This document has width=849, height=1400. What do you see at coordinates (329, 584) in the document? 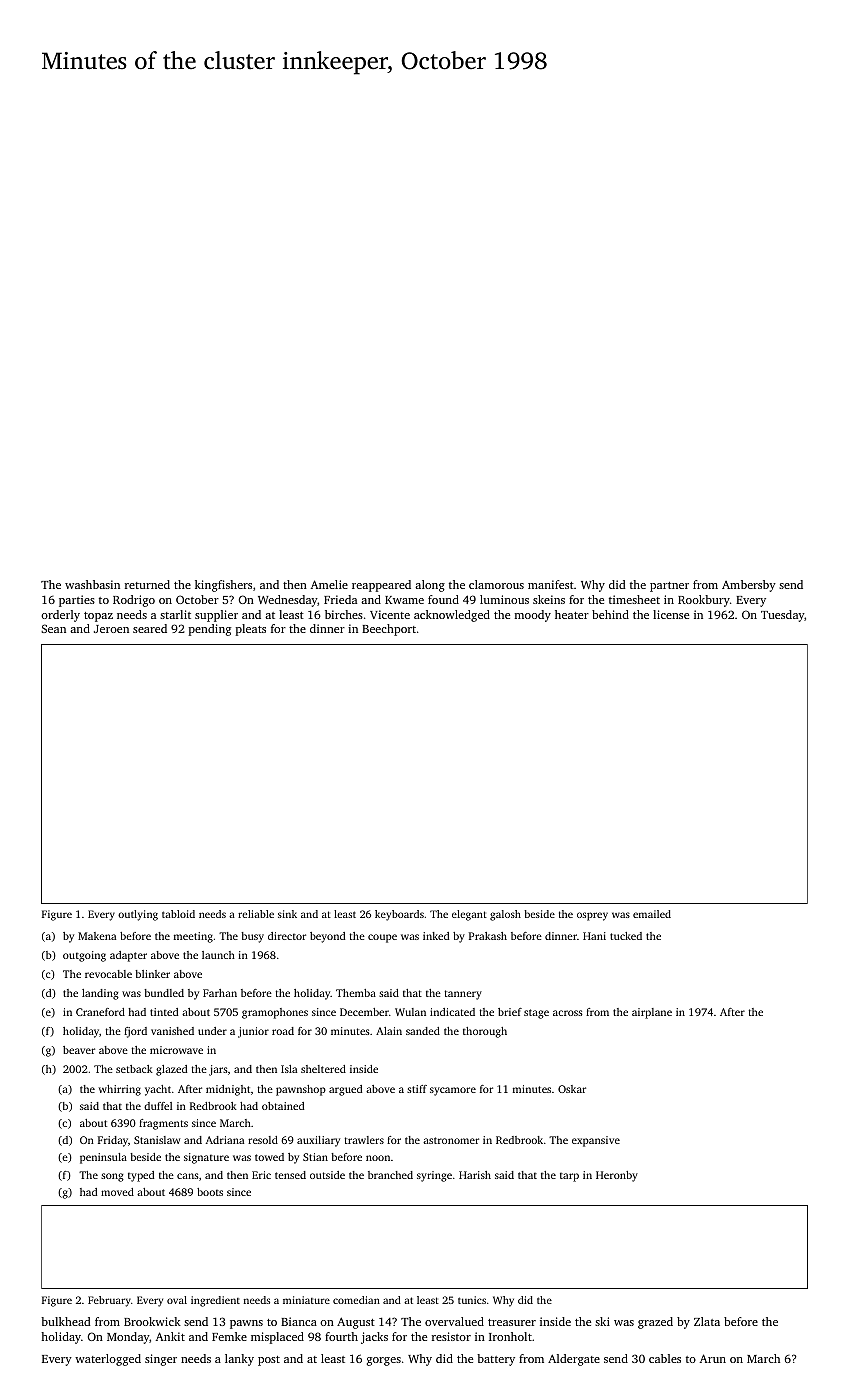
I see `Amelie` at bounding box center [329, 584].
